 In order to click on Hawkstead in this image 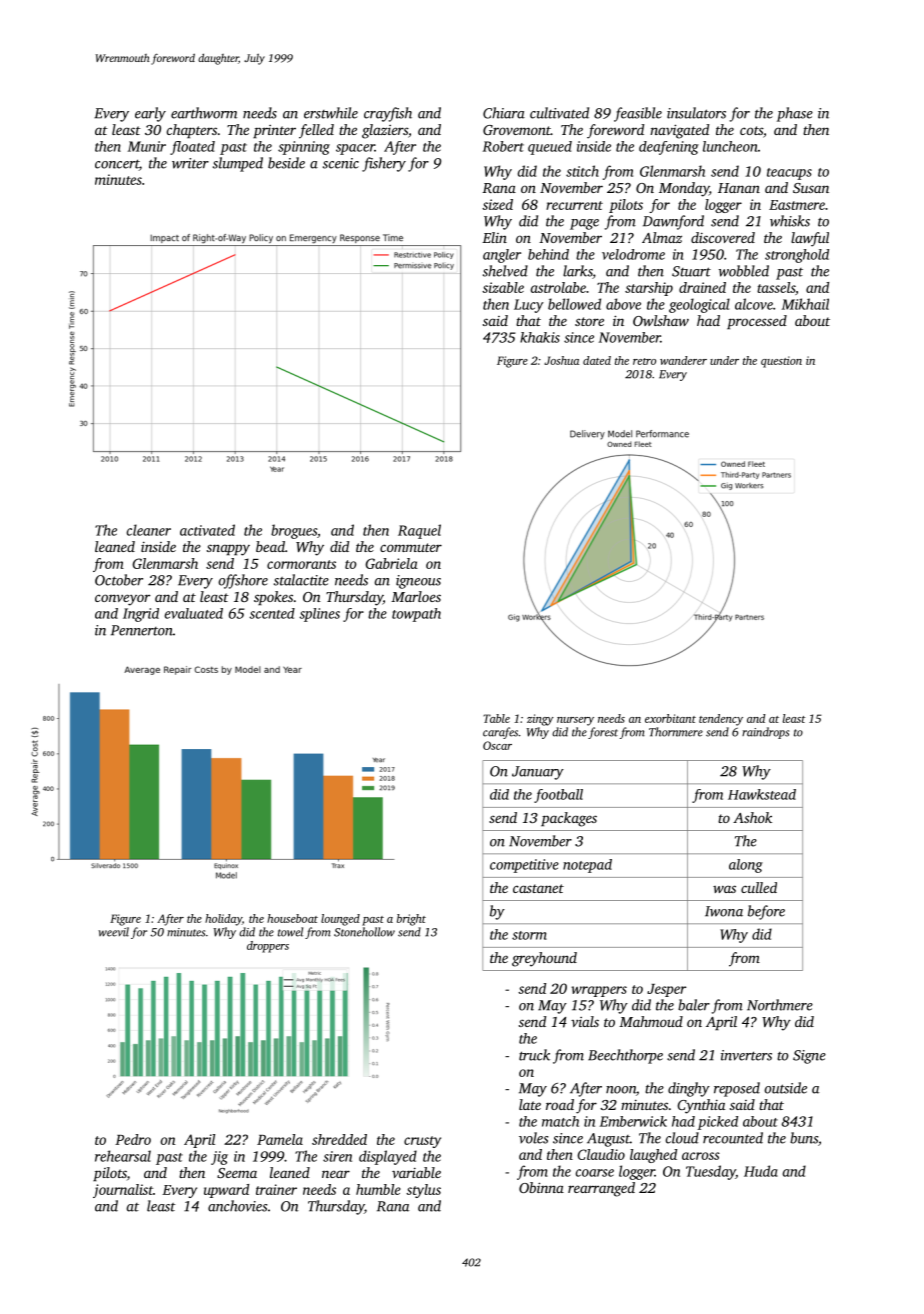, I will do `click(762, 794)`.
